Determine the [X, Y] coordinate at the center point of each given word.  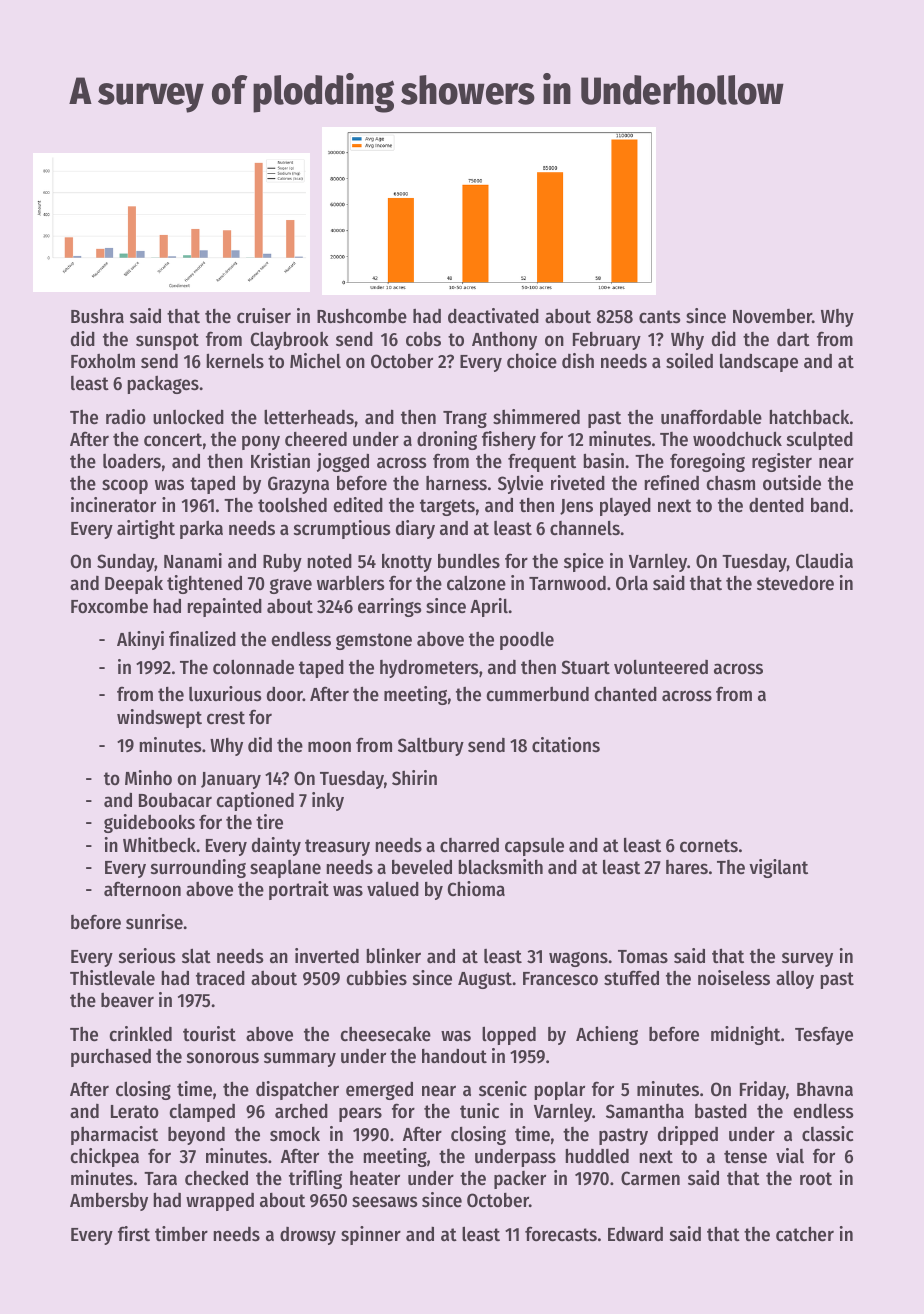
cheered [316, 439]
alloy [795, 980]
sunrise [154, 922]
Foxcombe [109, 606]
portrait [299, 890]
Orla [632, 583]
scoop [125, 486]
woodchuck [737, 439]
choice [532, 361]
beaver [127, 1000]
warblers [351, 583]
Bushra [97, 316]
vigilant [778, 868]
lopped [509, 1035]
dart [793, 339]
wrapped [220, 1202]
